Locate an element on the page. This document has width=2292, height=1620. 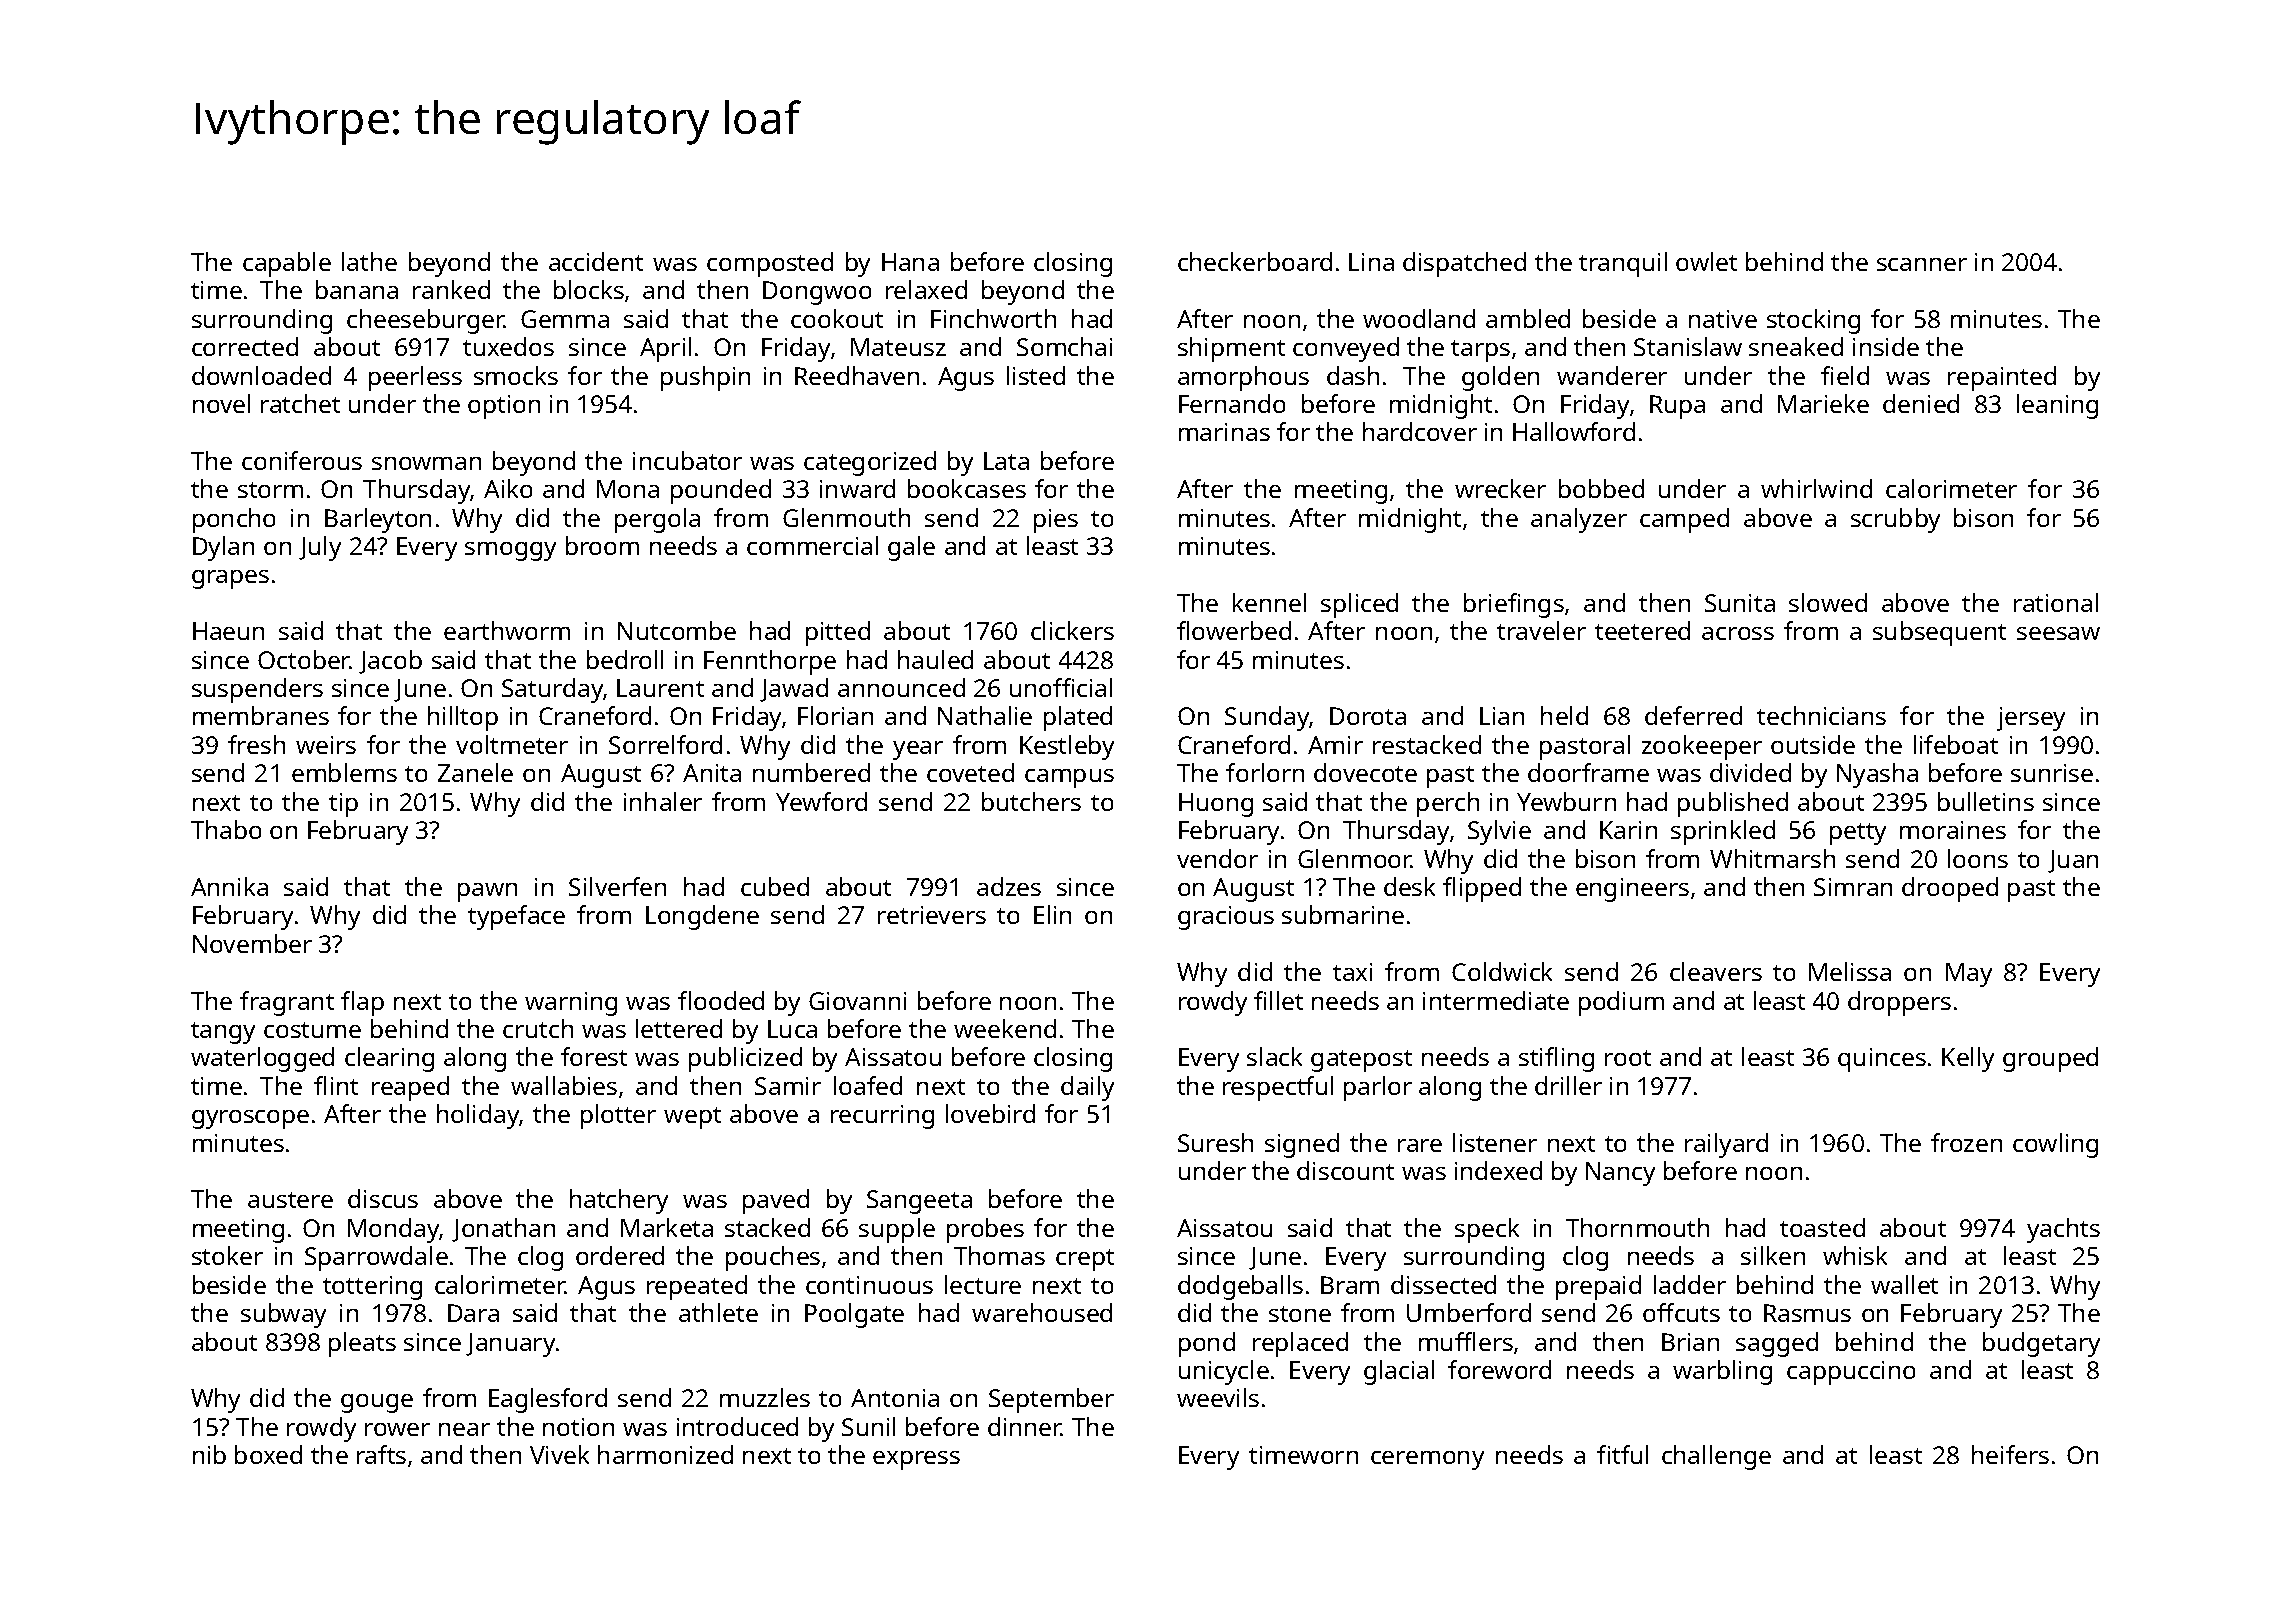
subway is located at coordinates (283, 1315).
